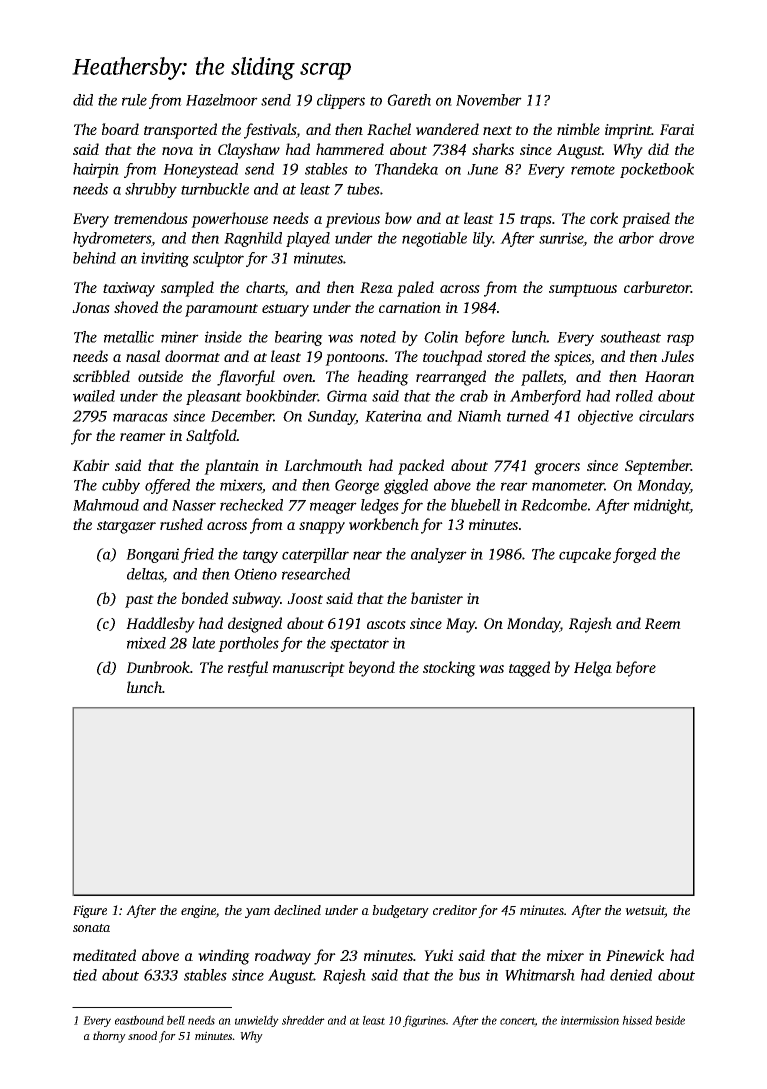 The width and height of the screenshot is (767, 1089). Describe the element at coordinates (222, 100) in the screenshot. I see `Hazelmoor` at that location.
